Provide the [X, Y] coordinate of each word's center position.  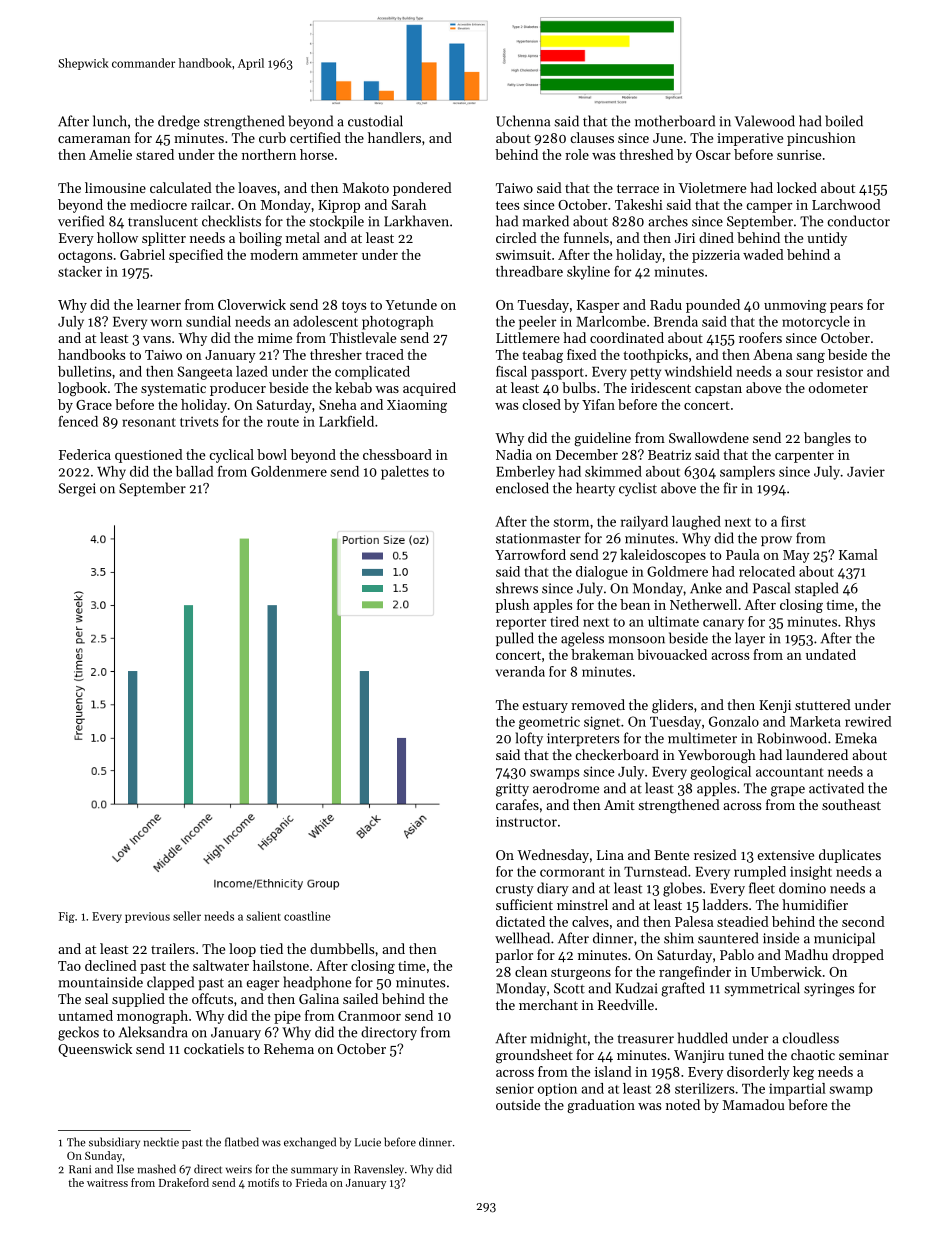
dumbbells [342, 948]
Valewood [765, 121]
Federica [85, 454]
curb [272, 137]
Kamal [858, 554]
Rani [80, 1169]
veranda [520, 671]
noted [683, 1104]
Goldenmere [289, 471]
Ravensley [379, 1170]
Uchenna [523, 121]
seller [187, 916]
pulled [515, 639]
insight [811, 873]
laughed [696, 523]
